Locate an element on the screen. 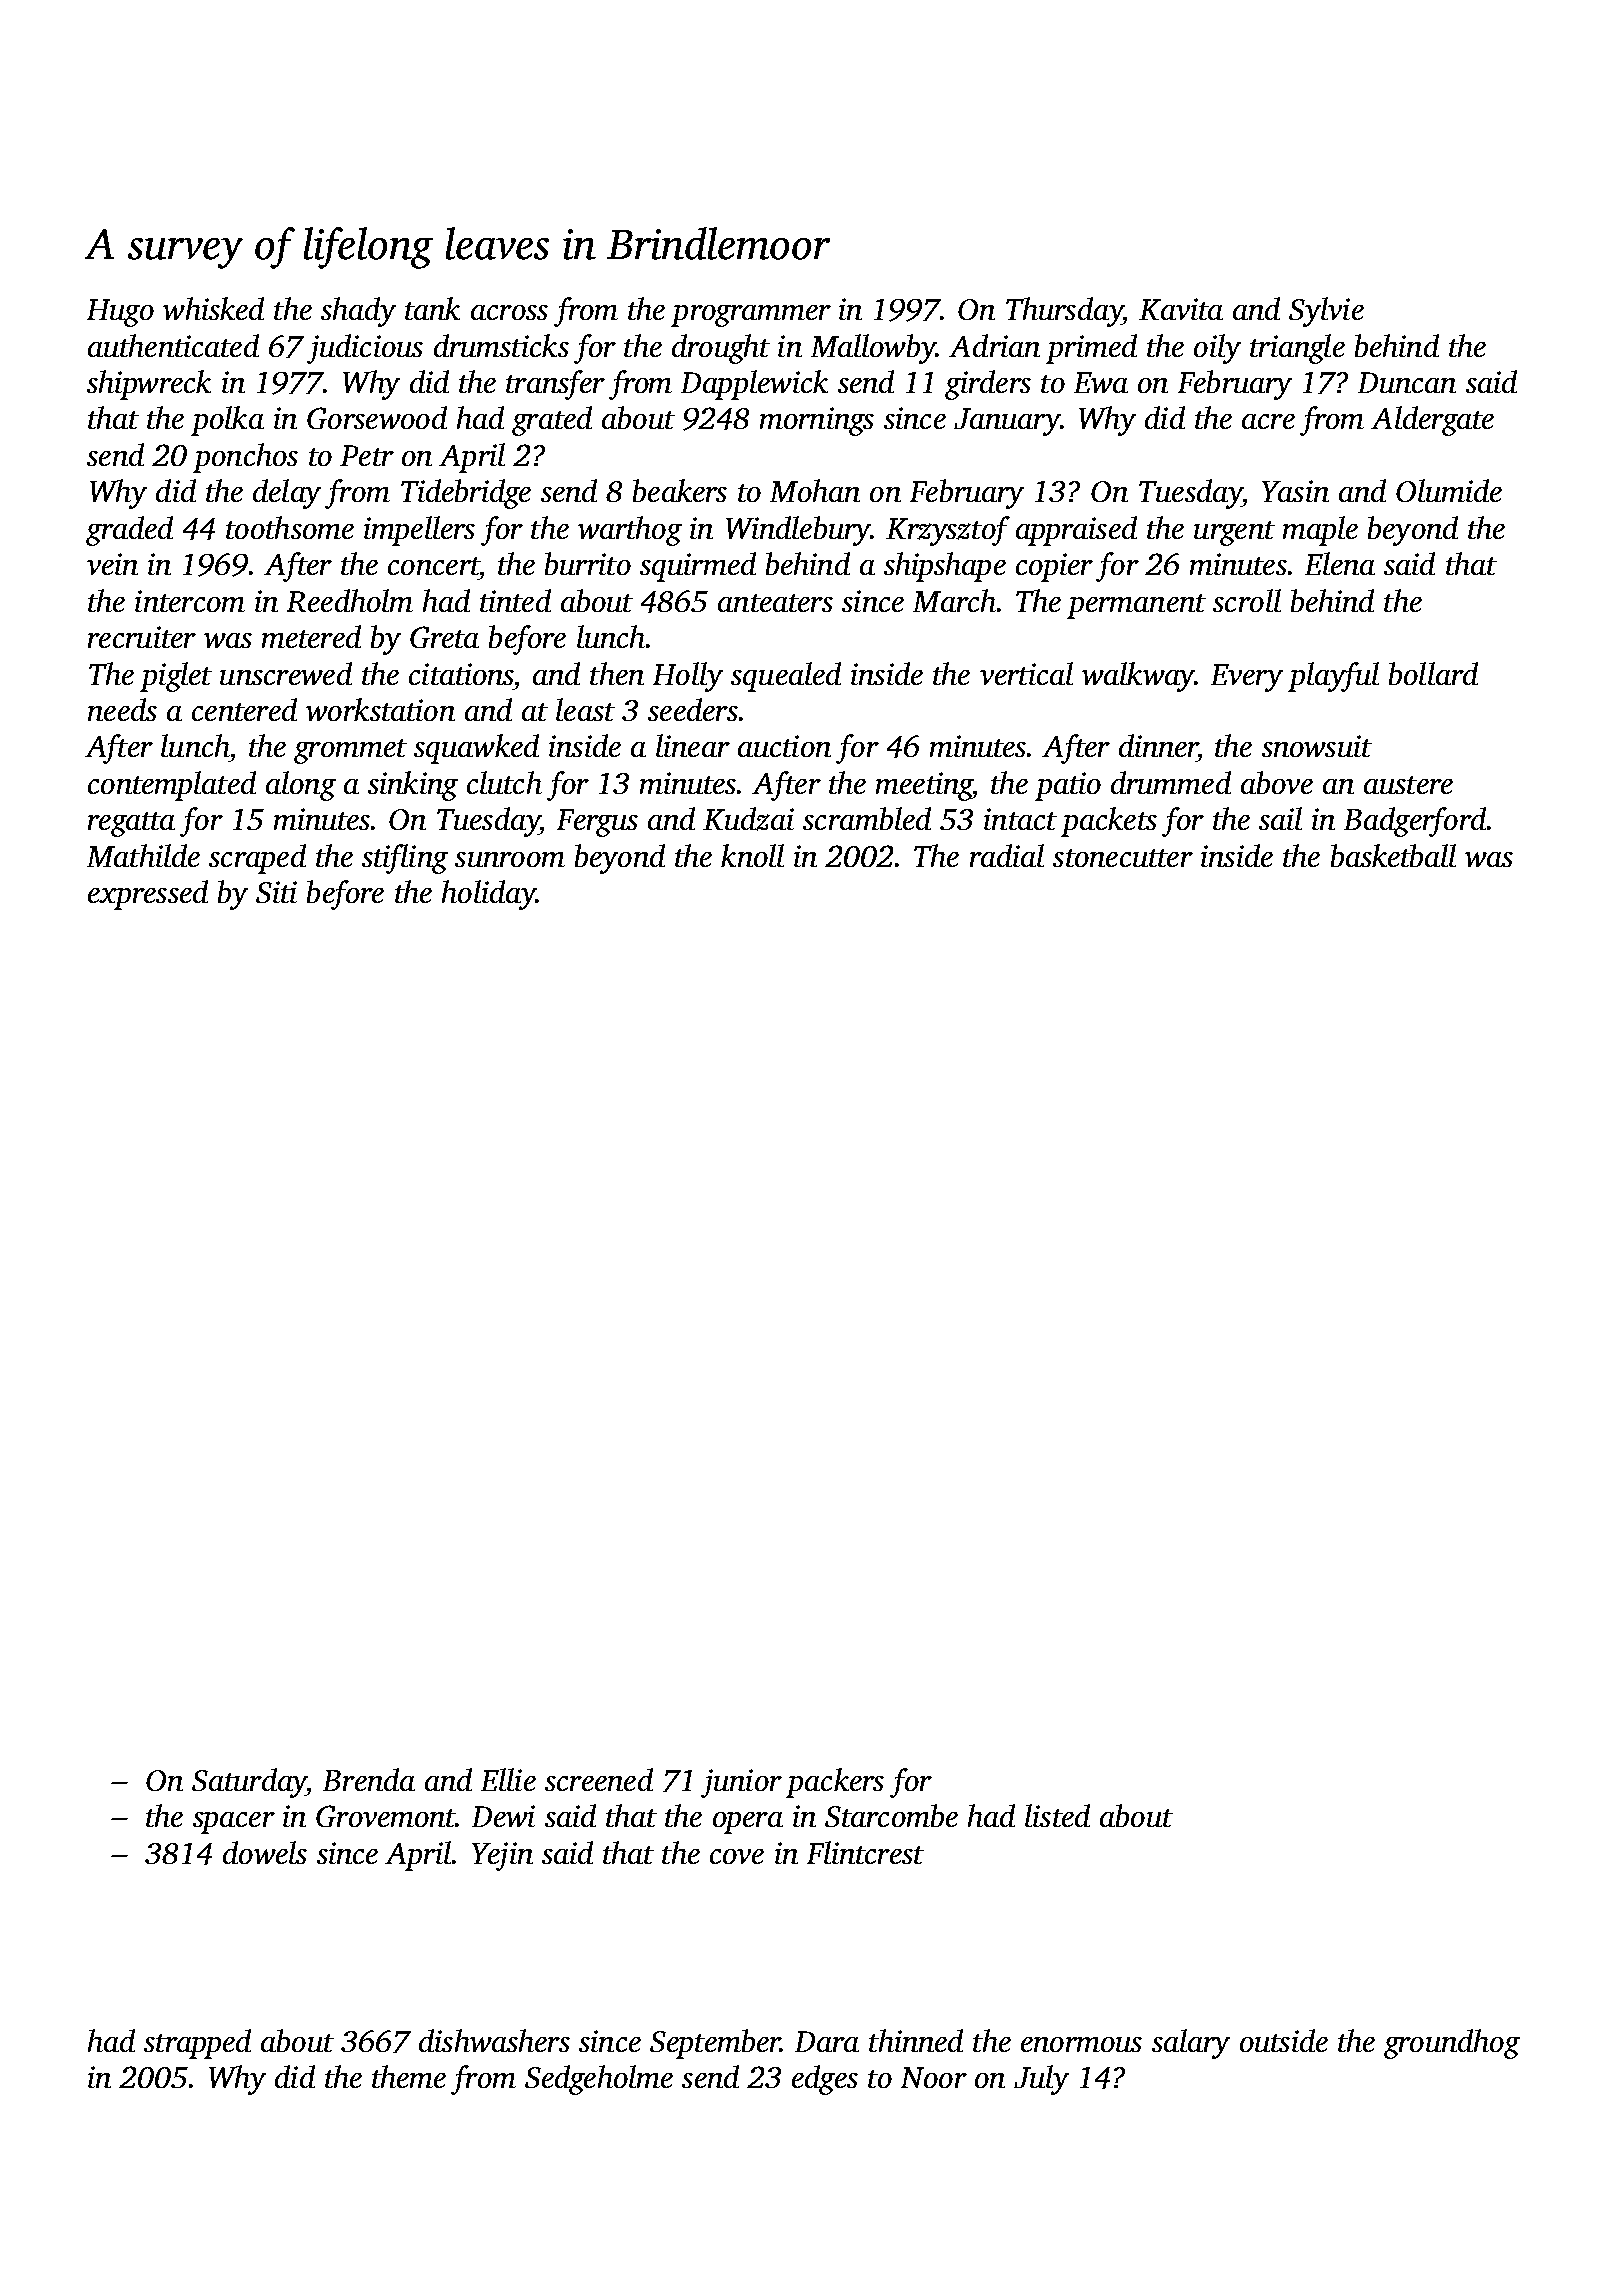  contemplated is located at coordinates (172, 786).
